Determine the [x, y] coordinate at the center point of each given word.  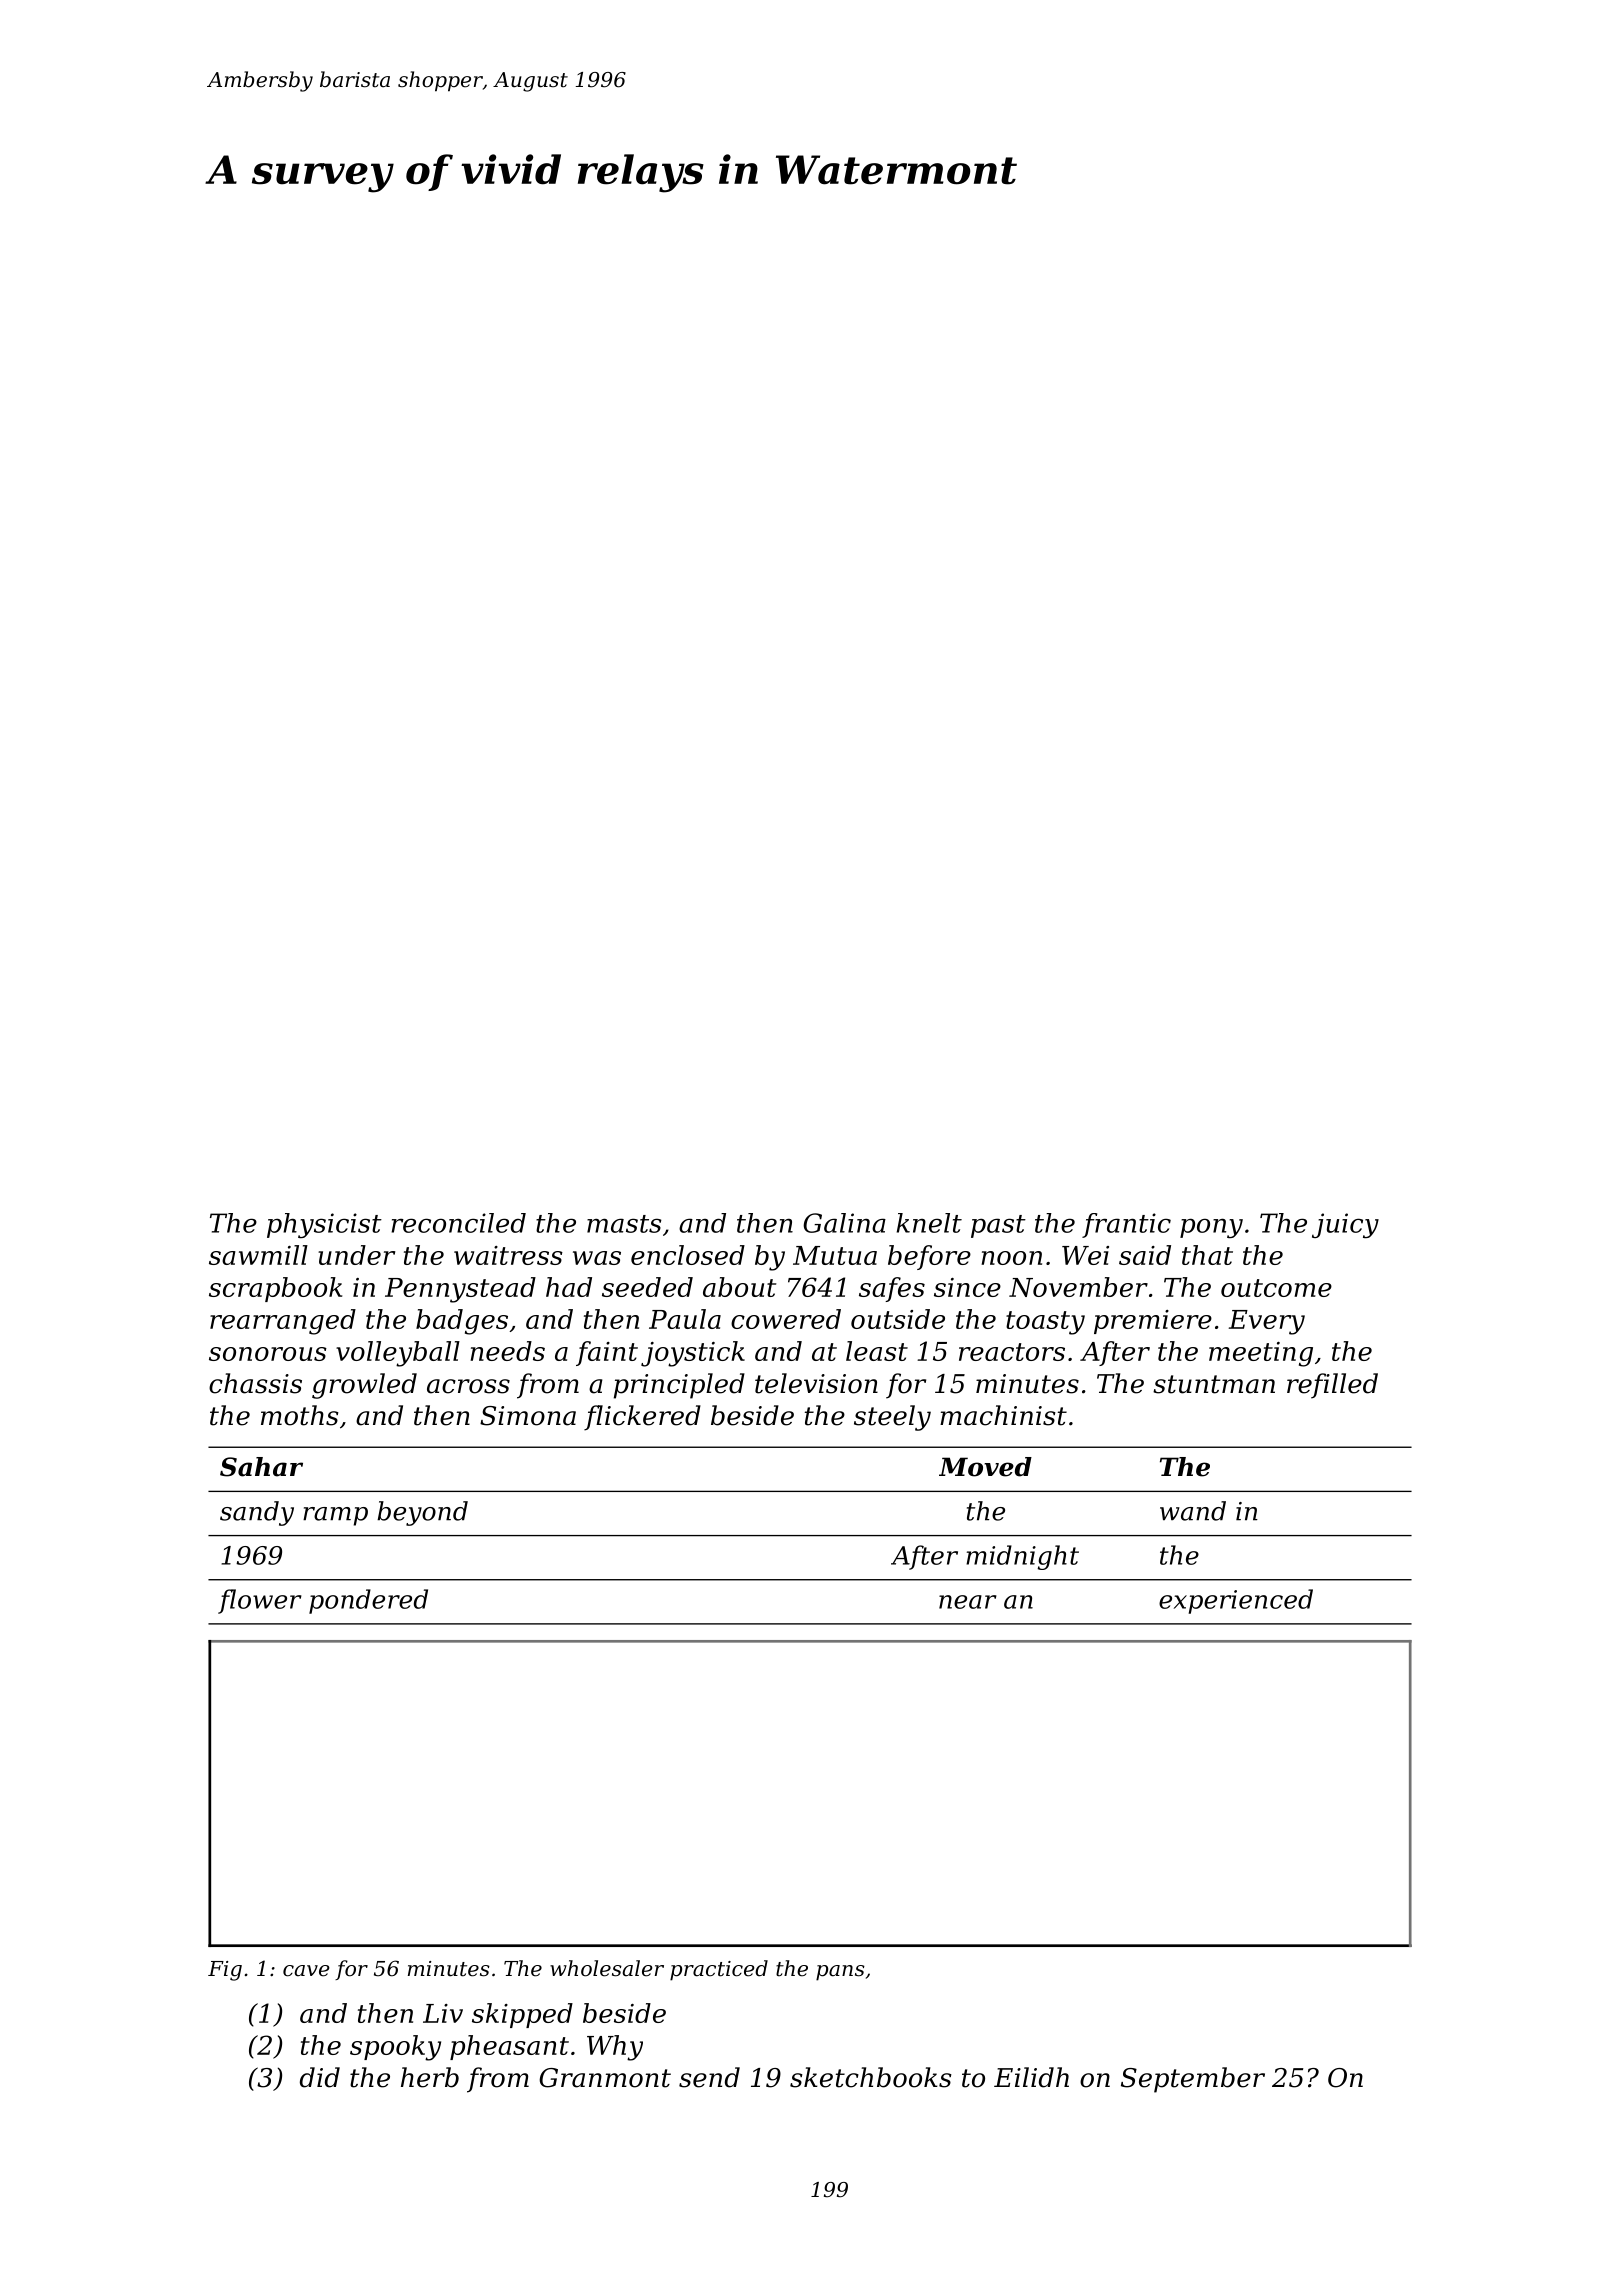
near [968, 1602]
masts [624, 1224]
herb [430, 2077]
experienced [1236, 1601]
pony [1211, 1228]
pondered [368, 1601]
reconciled [459, 1223]
